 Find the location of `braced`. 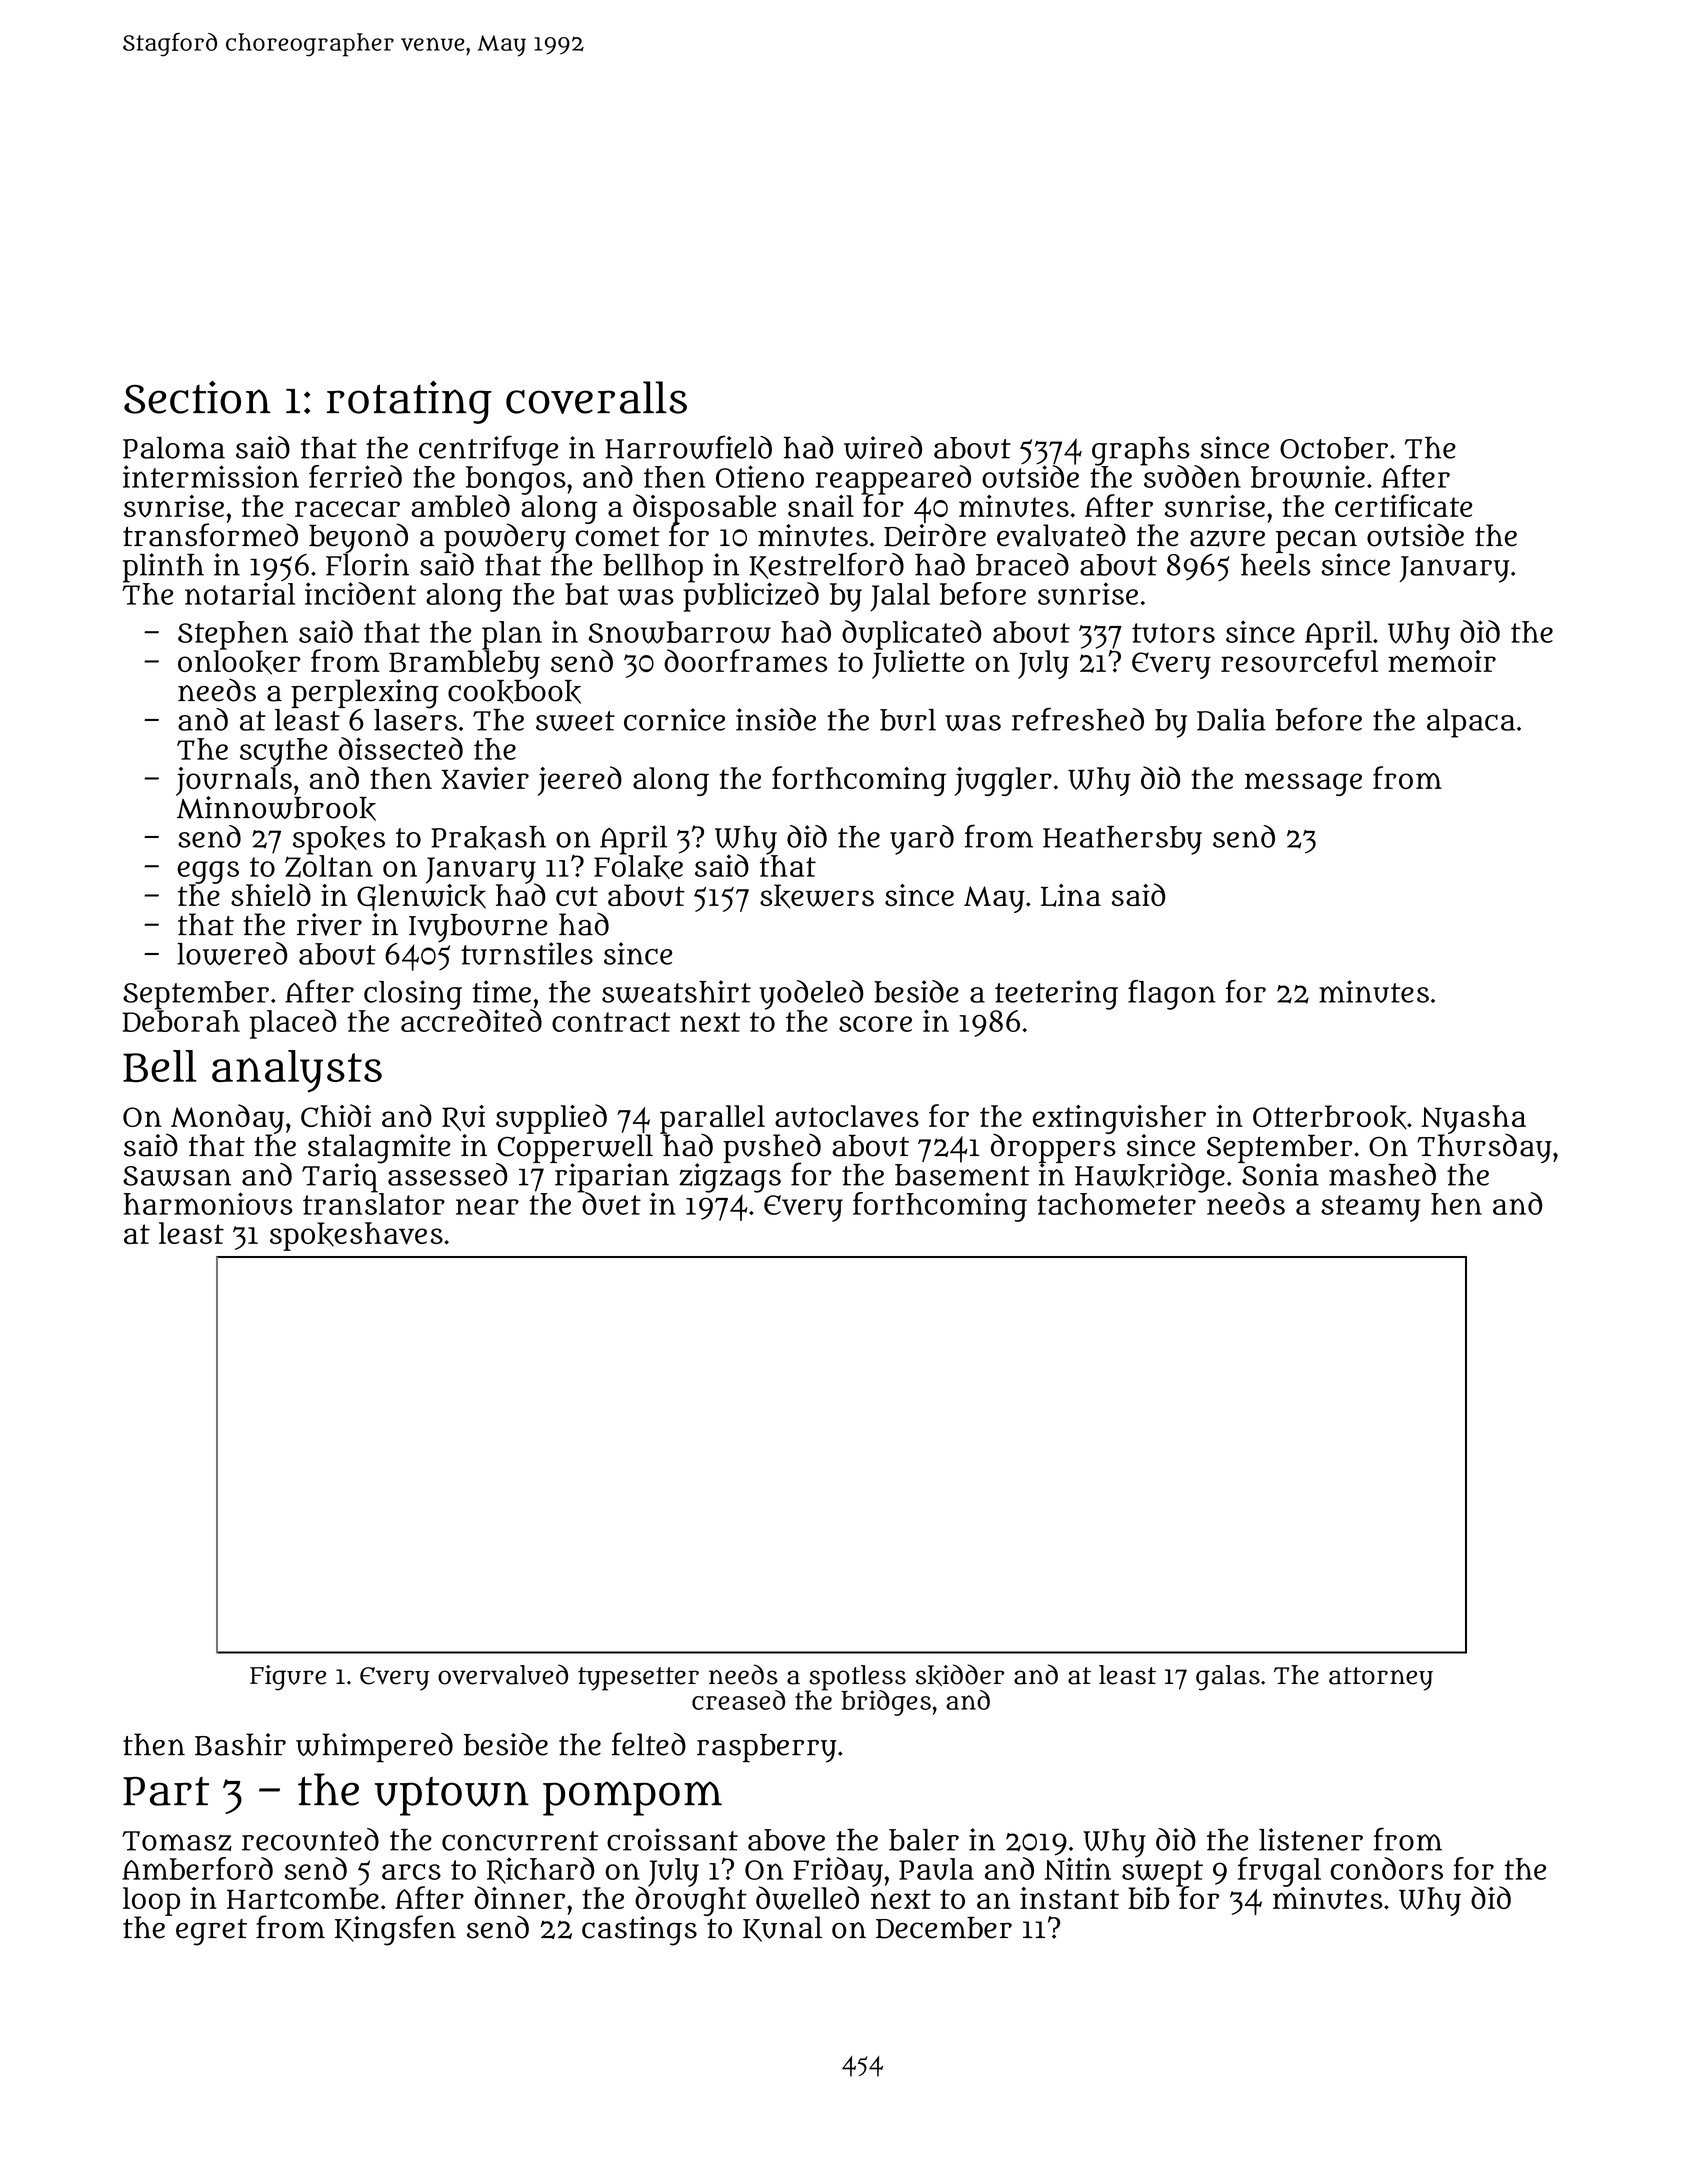

braced is located at coordinates (1022, 564).
